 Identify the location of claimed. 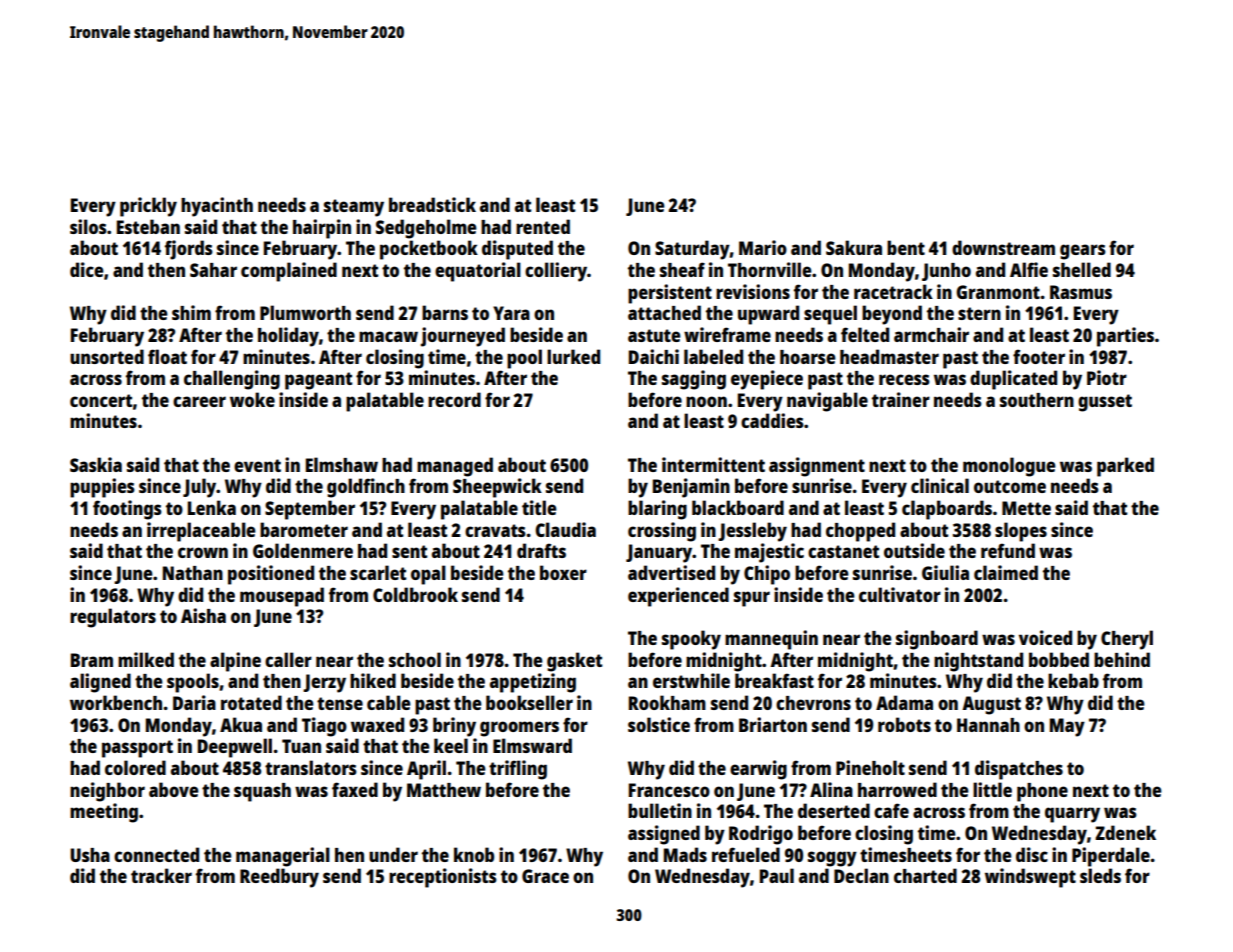
(1006, 572).
